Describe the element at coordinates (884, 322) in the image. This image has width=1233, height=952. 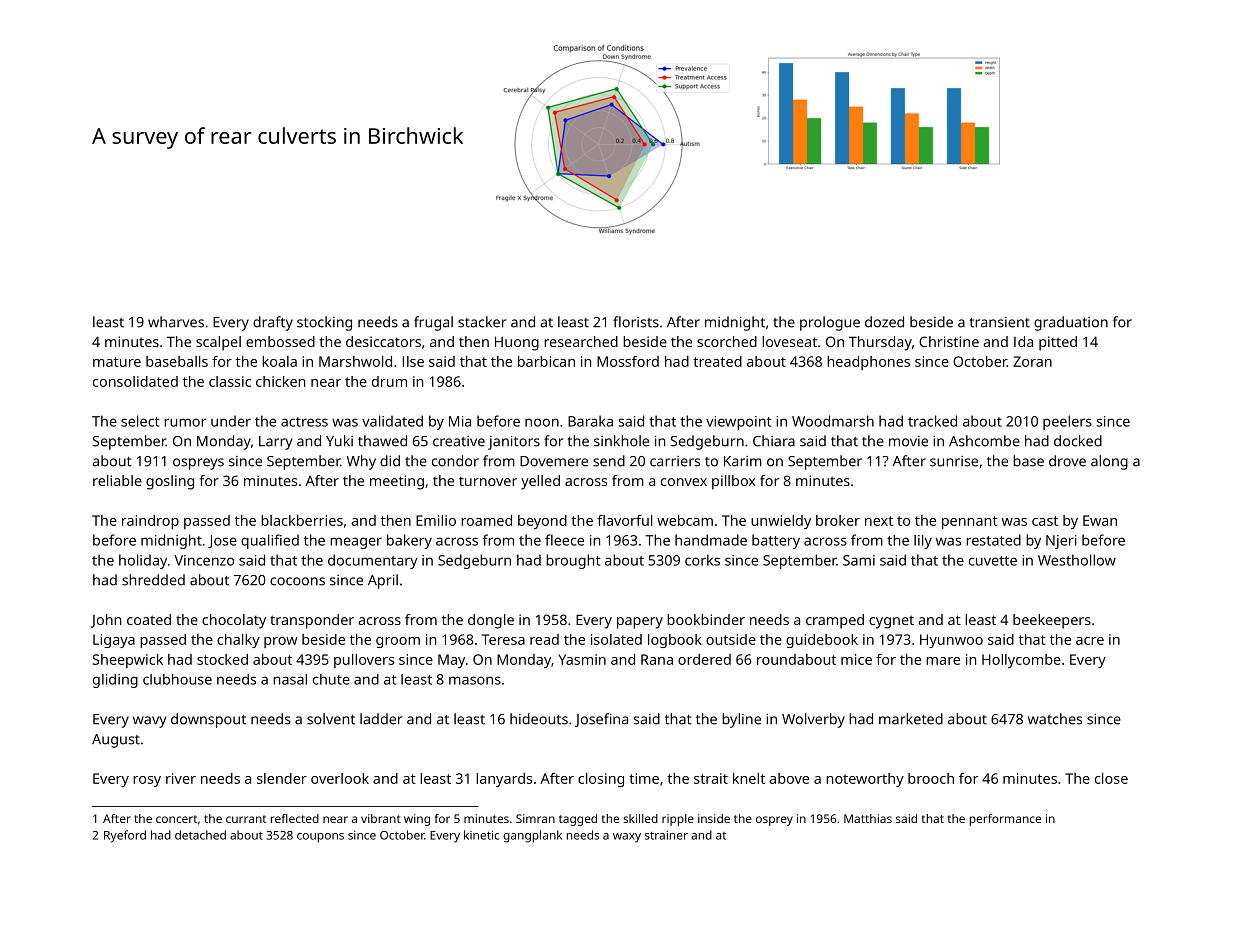
I see `dozed` at that location.
